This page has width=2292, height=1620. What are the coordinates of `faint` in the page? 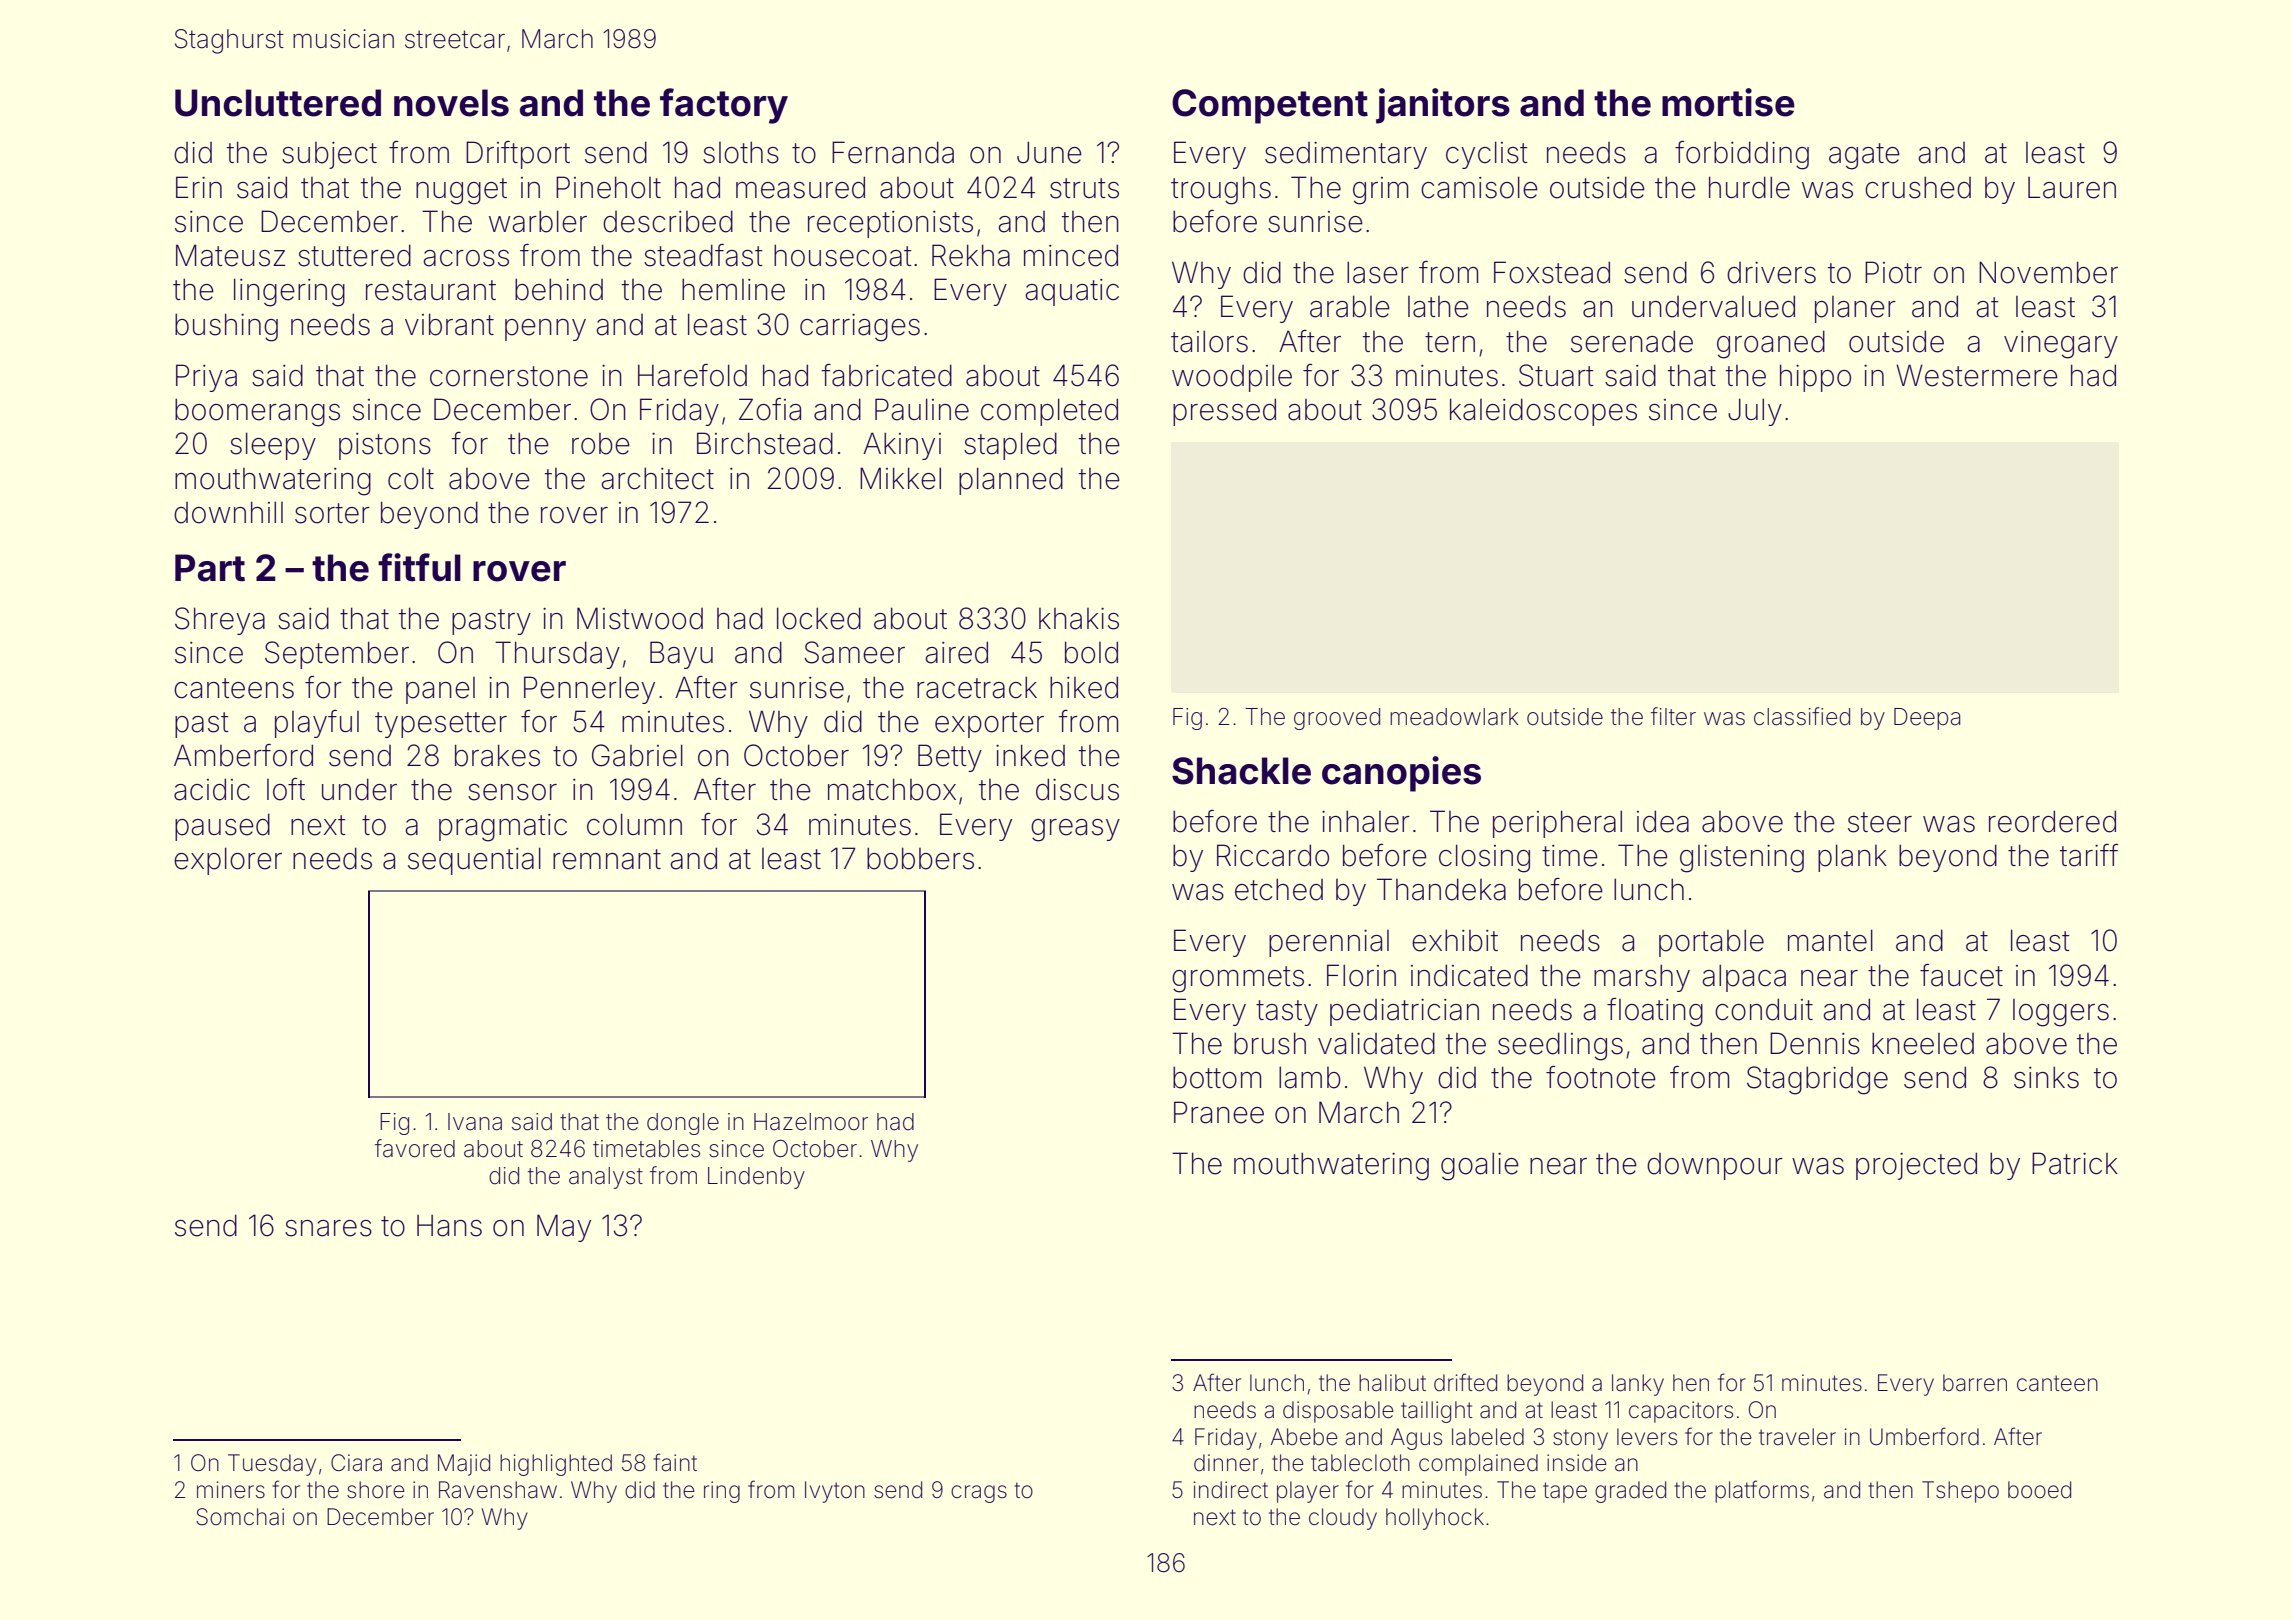 It's located at (675, 1462).
